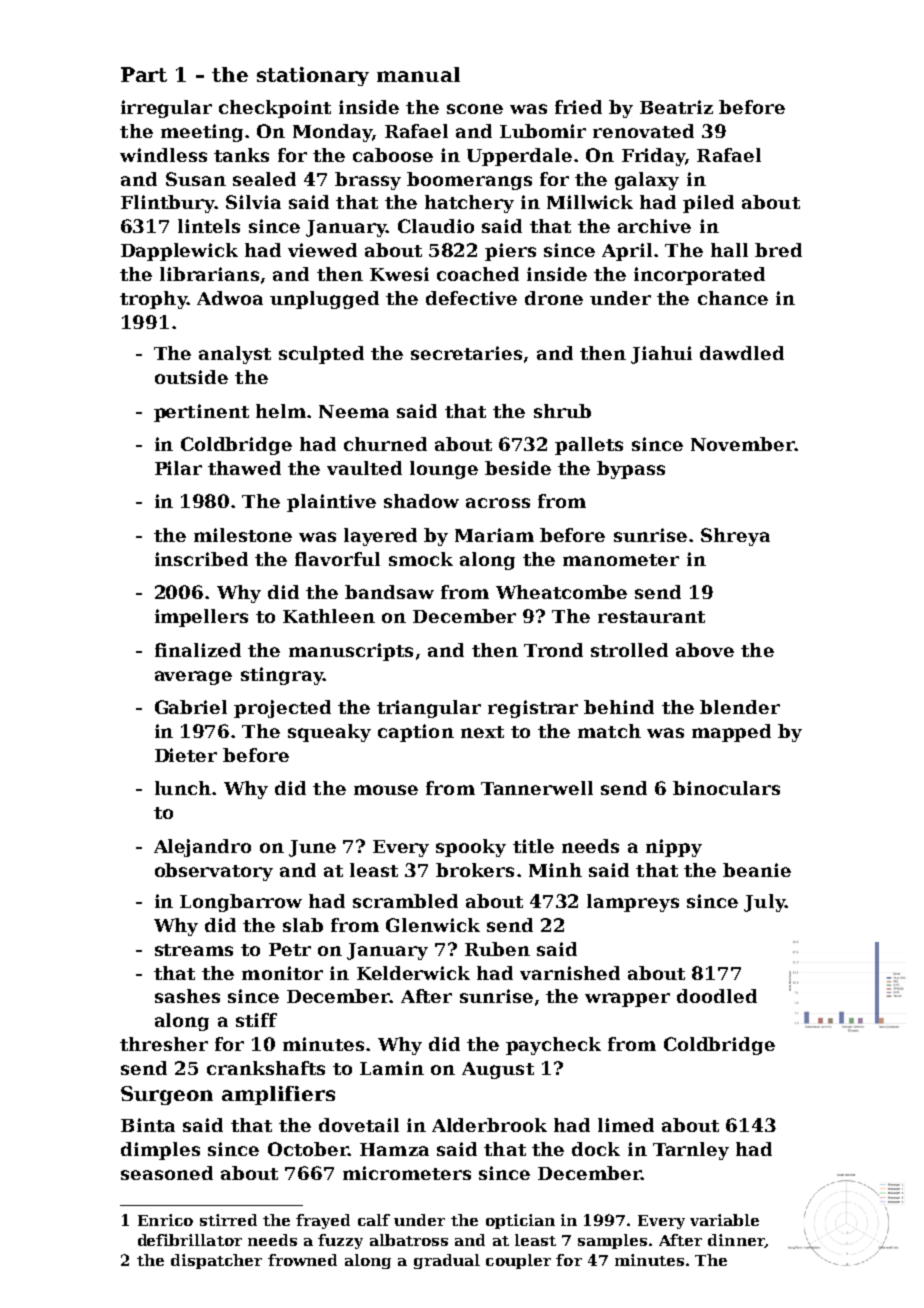 This screenshot has height=1308, width=924. I want to click on Enrico, so click(165, 1220).
